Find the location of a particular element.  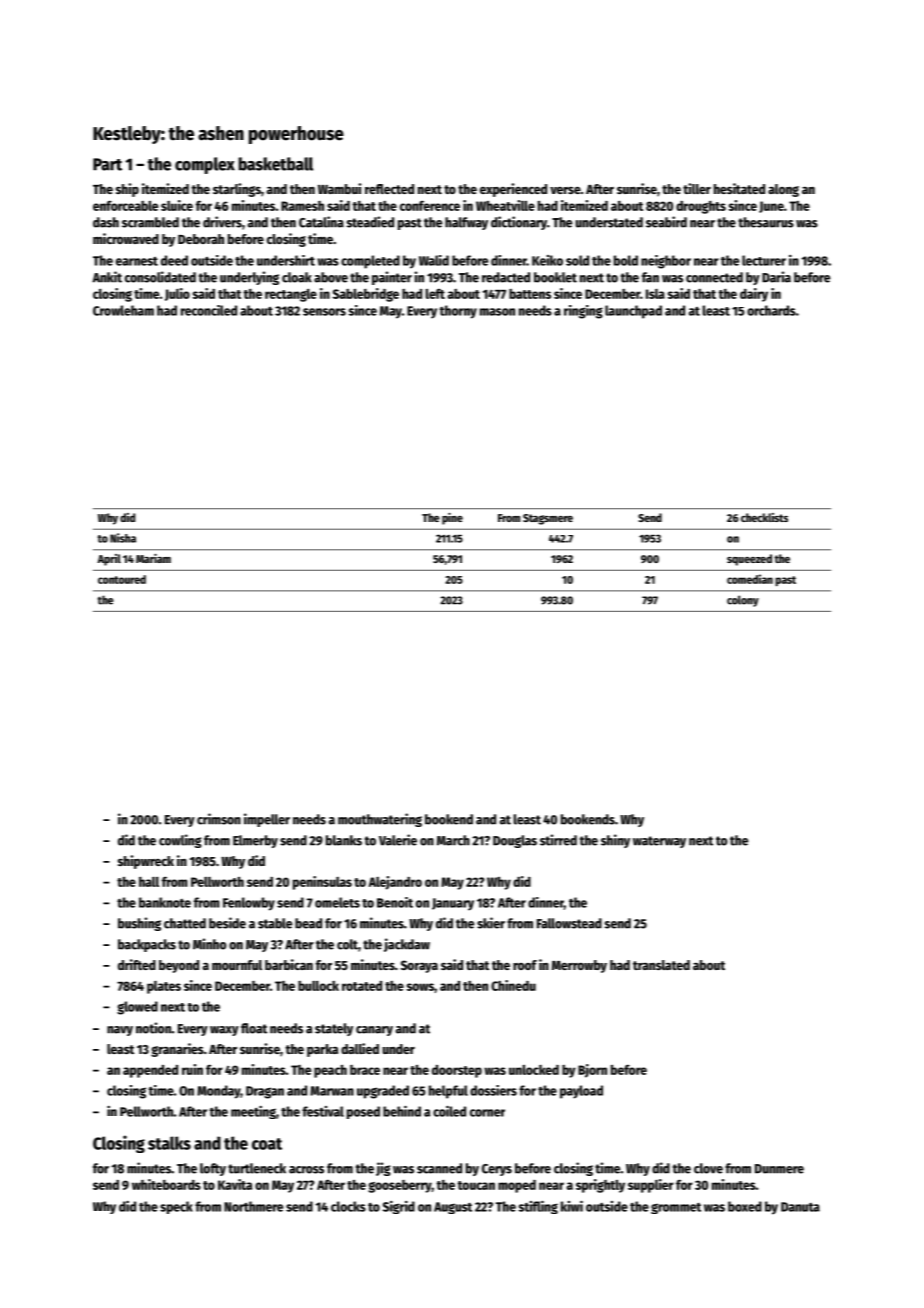

Daria is located at coordinates (776, 277).
